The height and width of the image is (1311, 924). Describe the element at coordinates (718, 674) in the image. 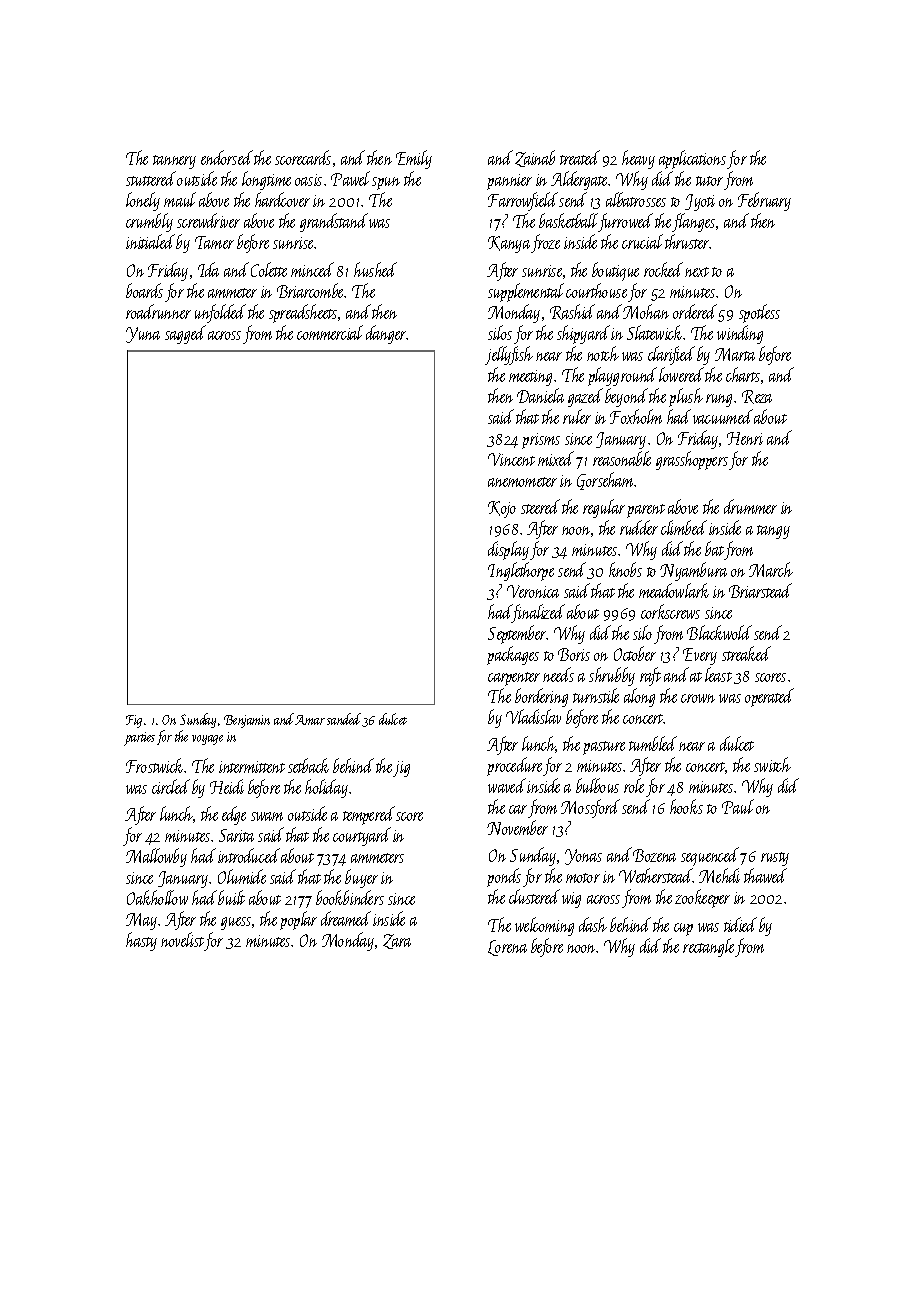

I see `least` at that location.
